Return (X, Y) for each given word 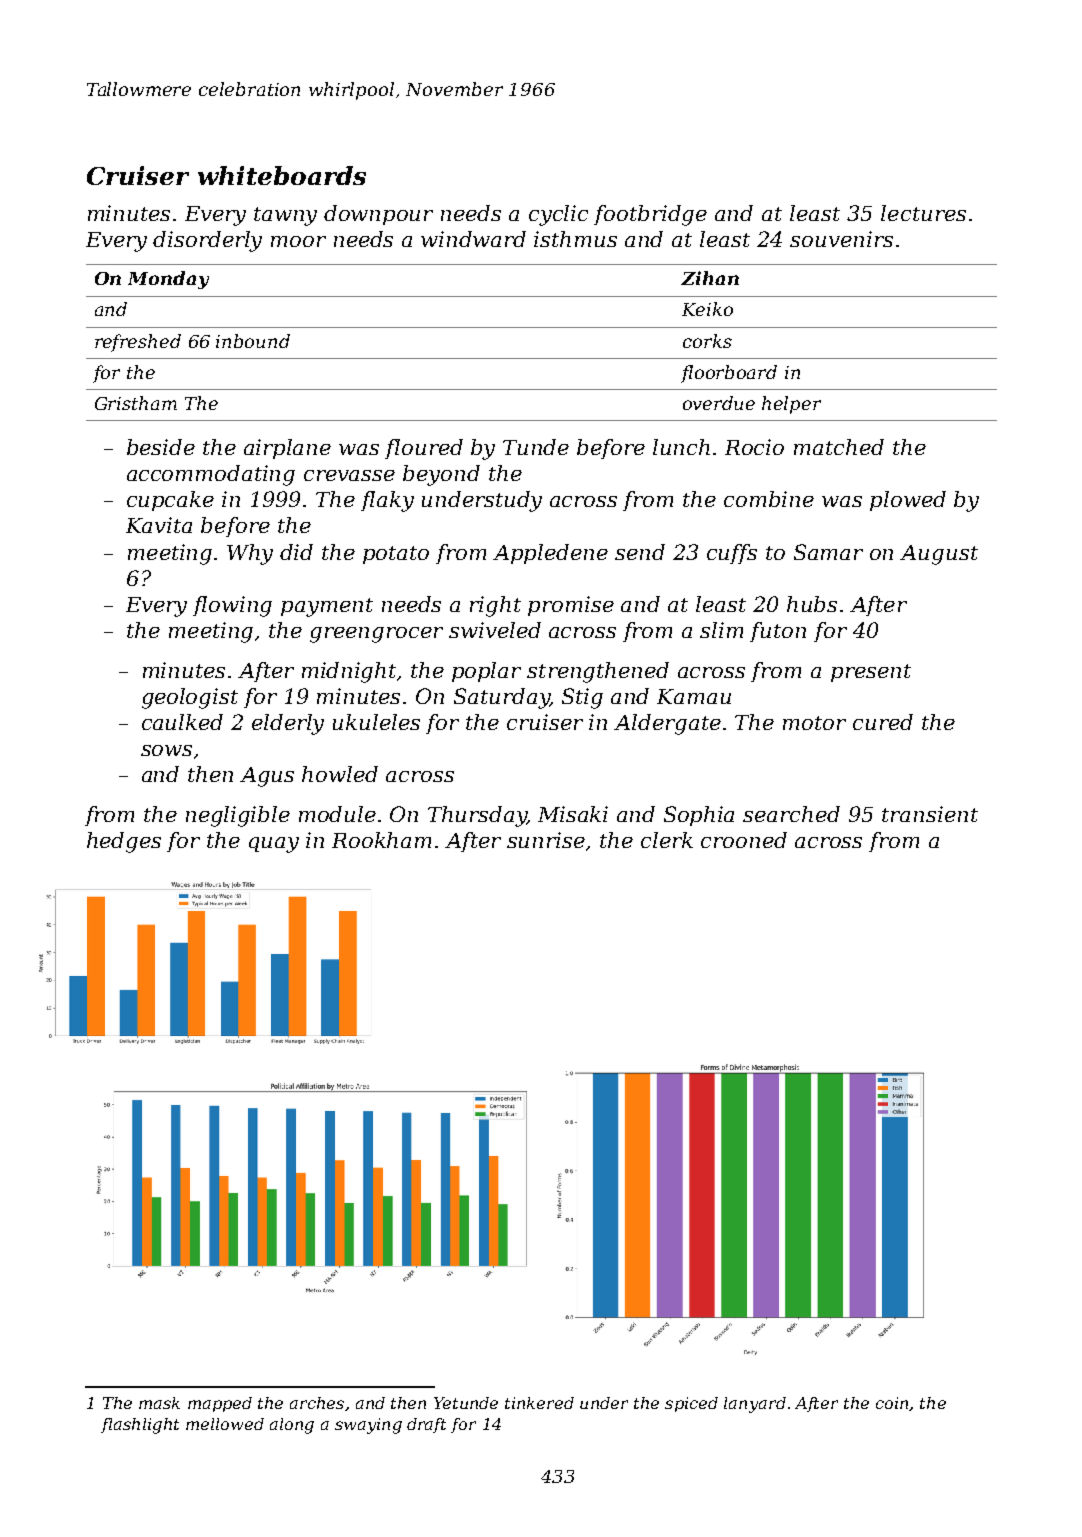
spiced (691, 1404)
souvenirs (841, 239)
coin (892, 1403)
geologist (190, 698)
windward (473, 239)
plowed (908, 501)
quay (274, 845)
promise (571, 606)
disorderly (207, 241)
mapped (220, 1404)
